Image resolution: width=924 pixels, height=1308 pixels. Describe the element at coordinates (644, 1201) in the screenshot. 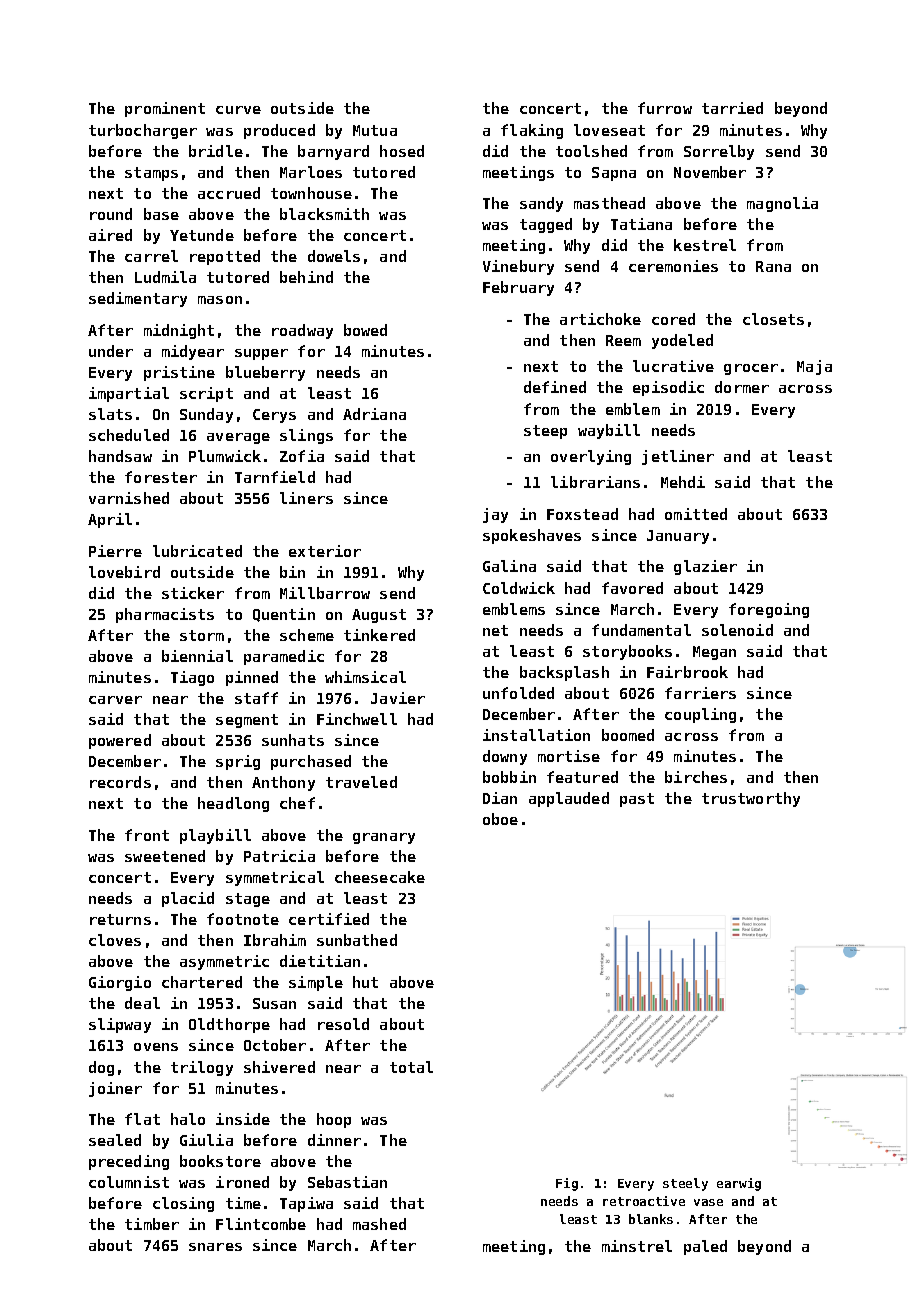

I see `retroactive` at that location.
